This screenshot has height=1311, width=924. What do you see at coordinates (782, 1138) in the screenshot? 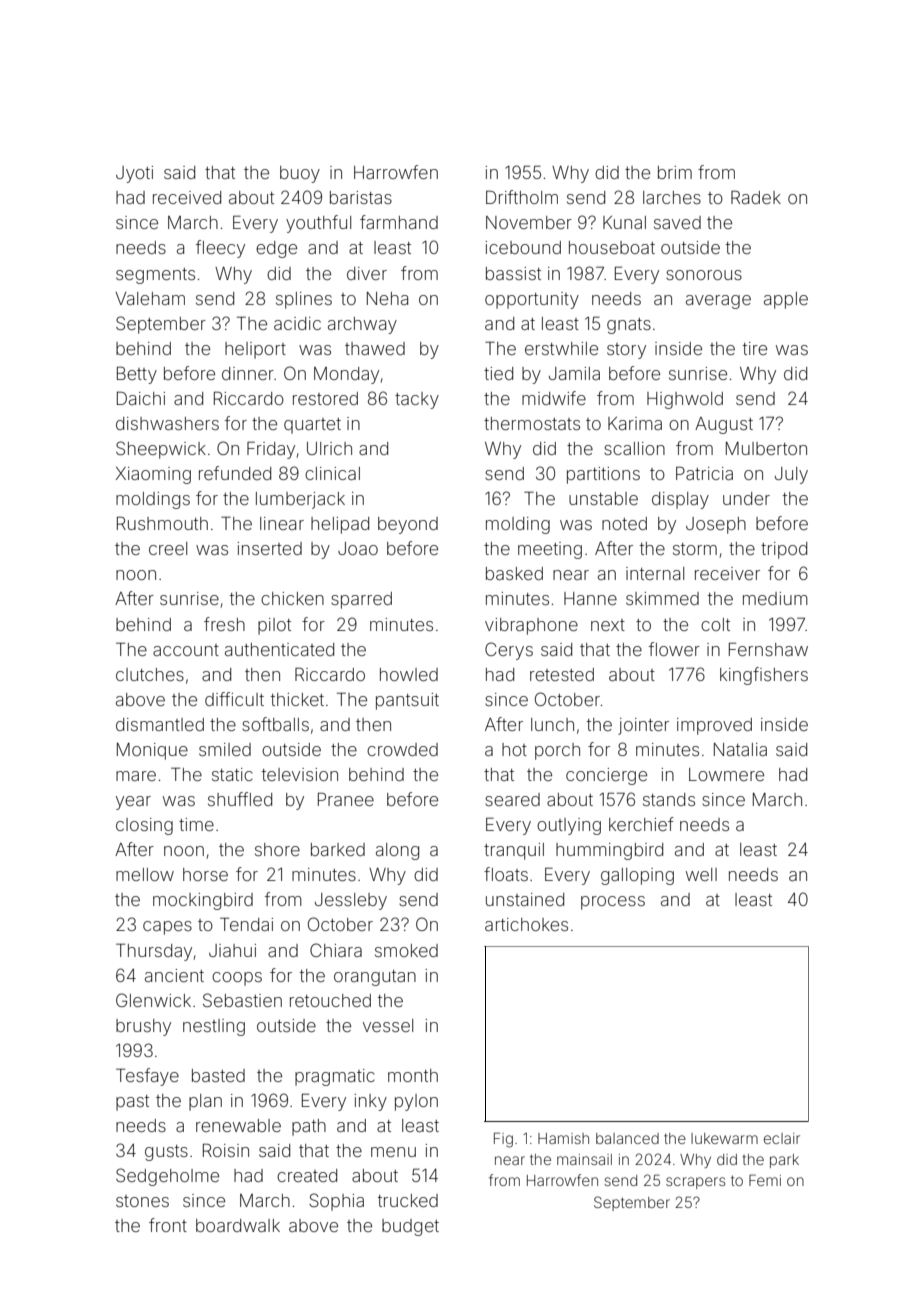
I see `eclair` at bounding box center [782, 1138].
